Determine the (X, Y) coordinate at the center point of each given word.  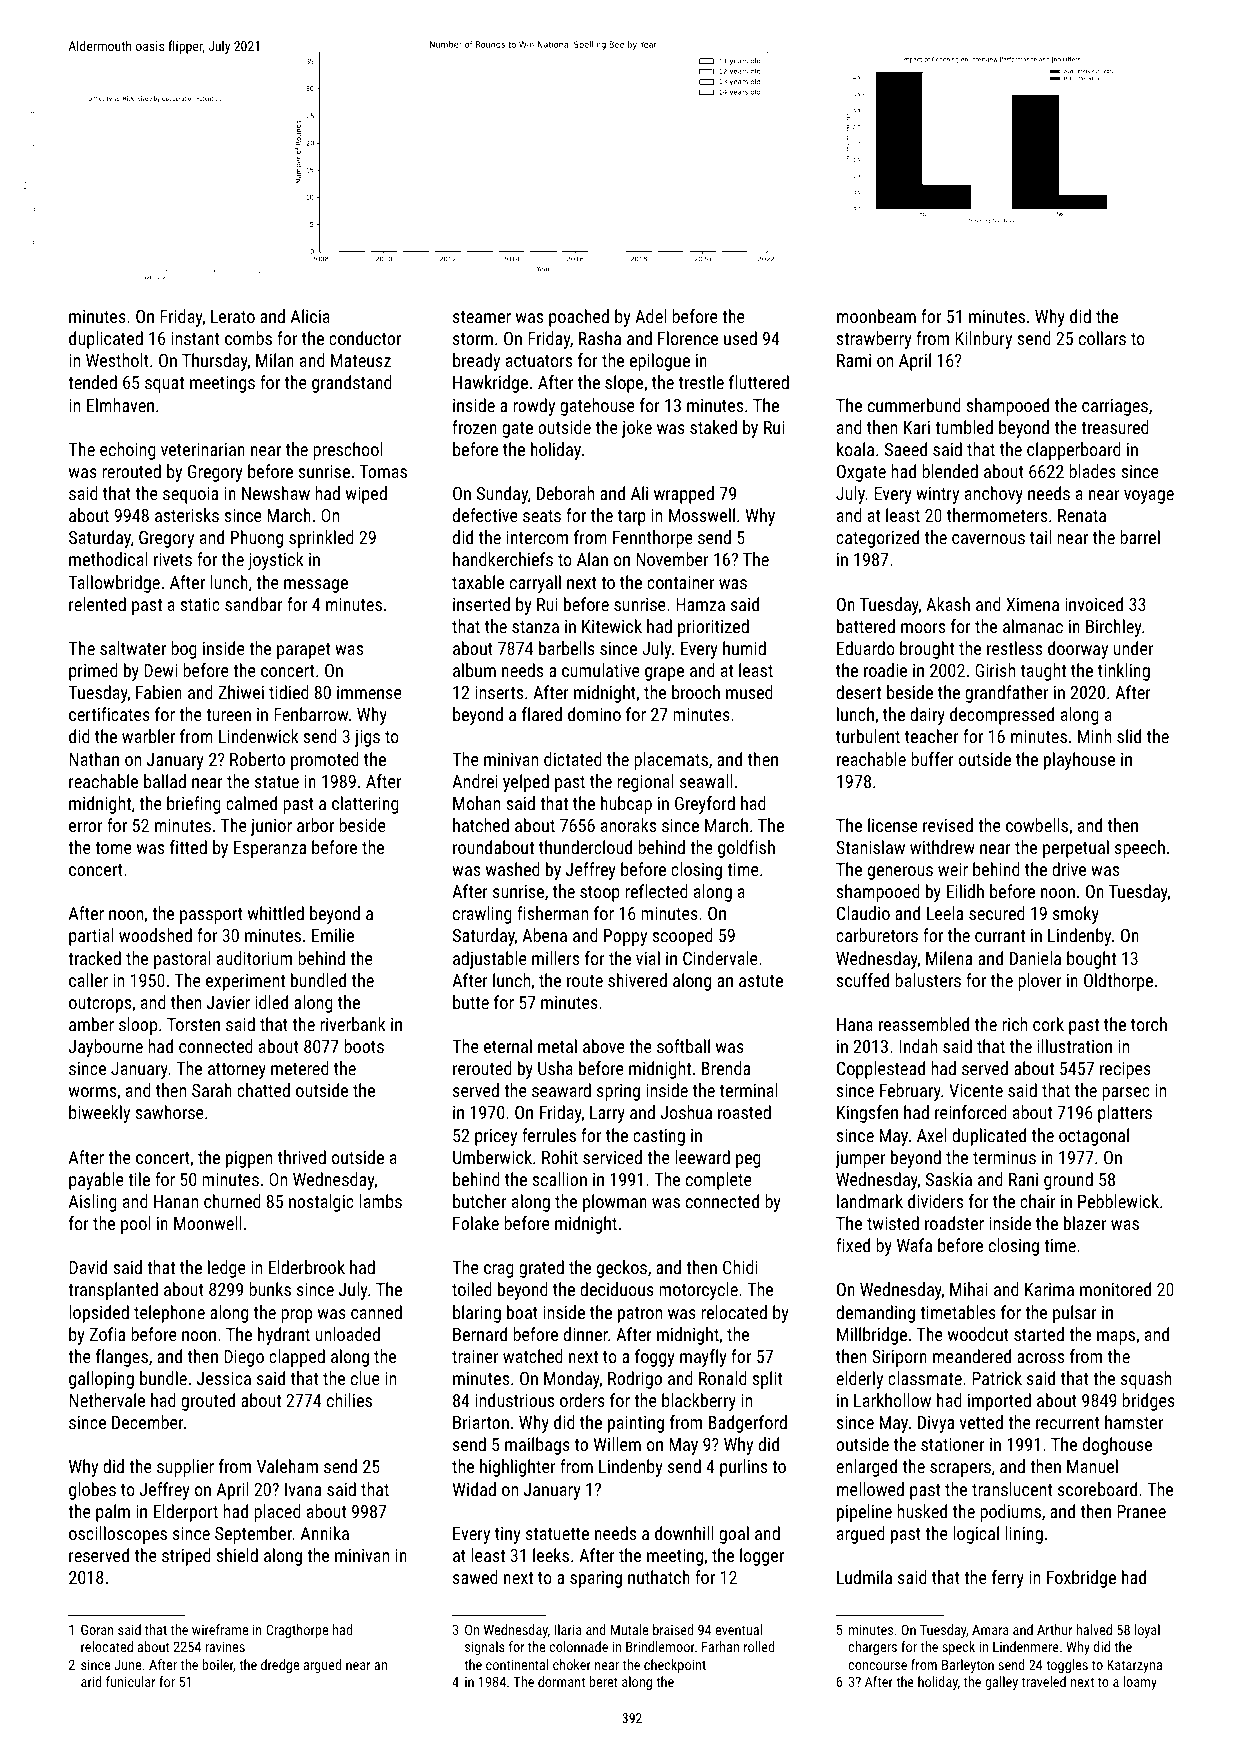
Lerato (233, 316)
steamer (482, 317)
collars (1102, 338)
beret (603, 1681)
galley (1001, 1683)
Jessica (224, 1378)
